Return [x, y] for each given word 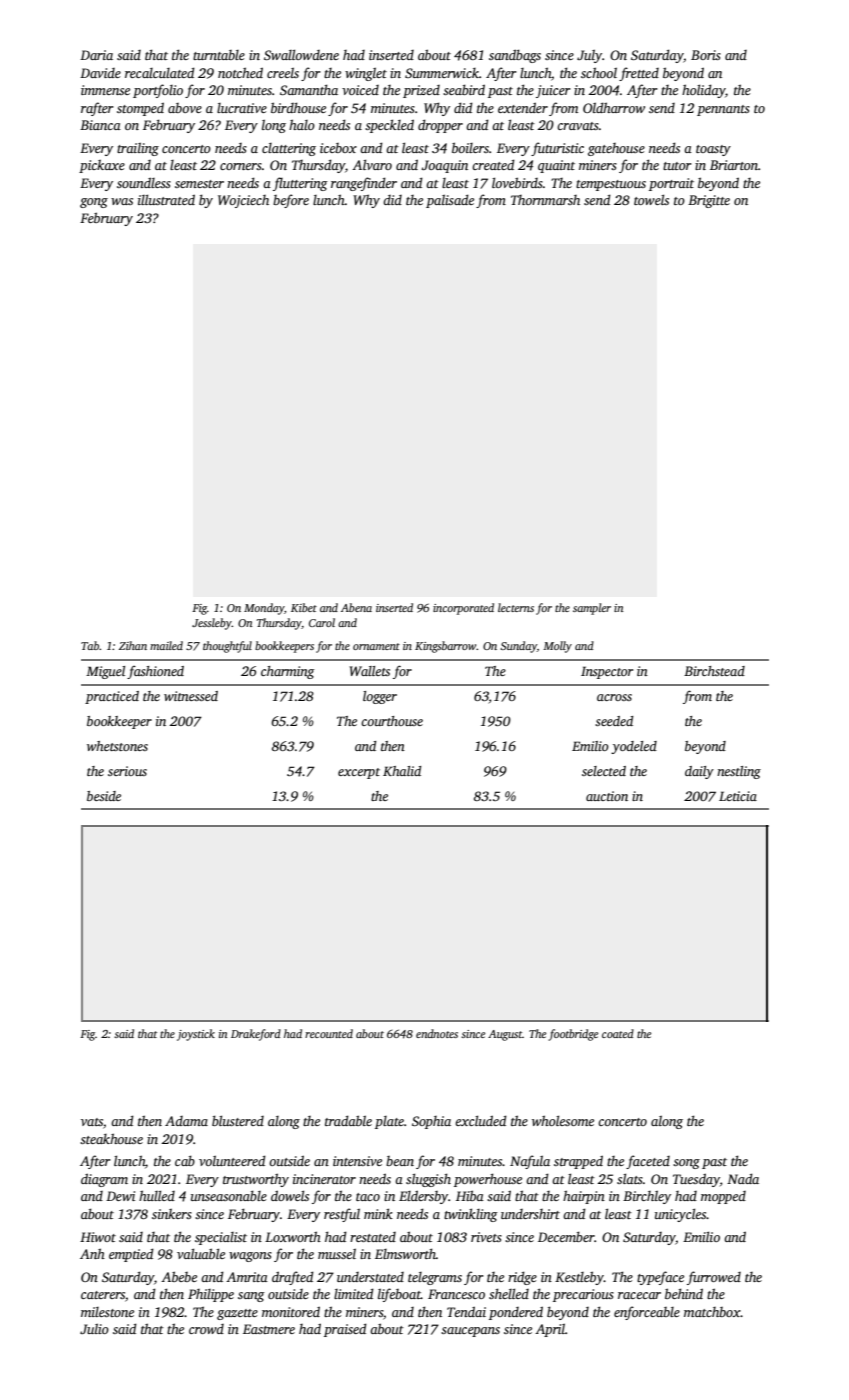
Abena [356, 607]
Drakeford [256, 1035]
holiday [703, 91]
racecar [639, 1295]
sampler [592, 609]
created [493, 164]
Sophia [431, 1122]
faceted [648, 1162]
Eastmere [269, 1329]
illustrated [166, 199]
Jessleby [212, 624]
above [185, 108]
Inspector [607, 672]
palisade [450, 201]
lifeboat [399, 1295]
